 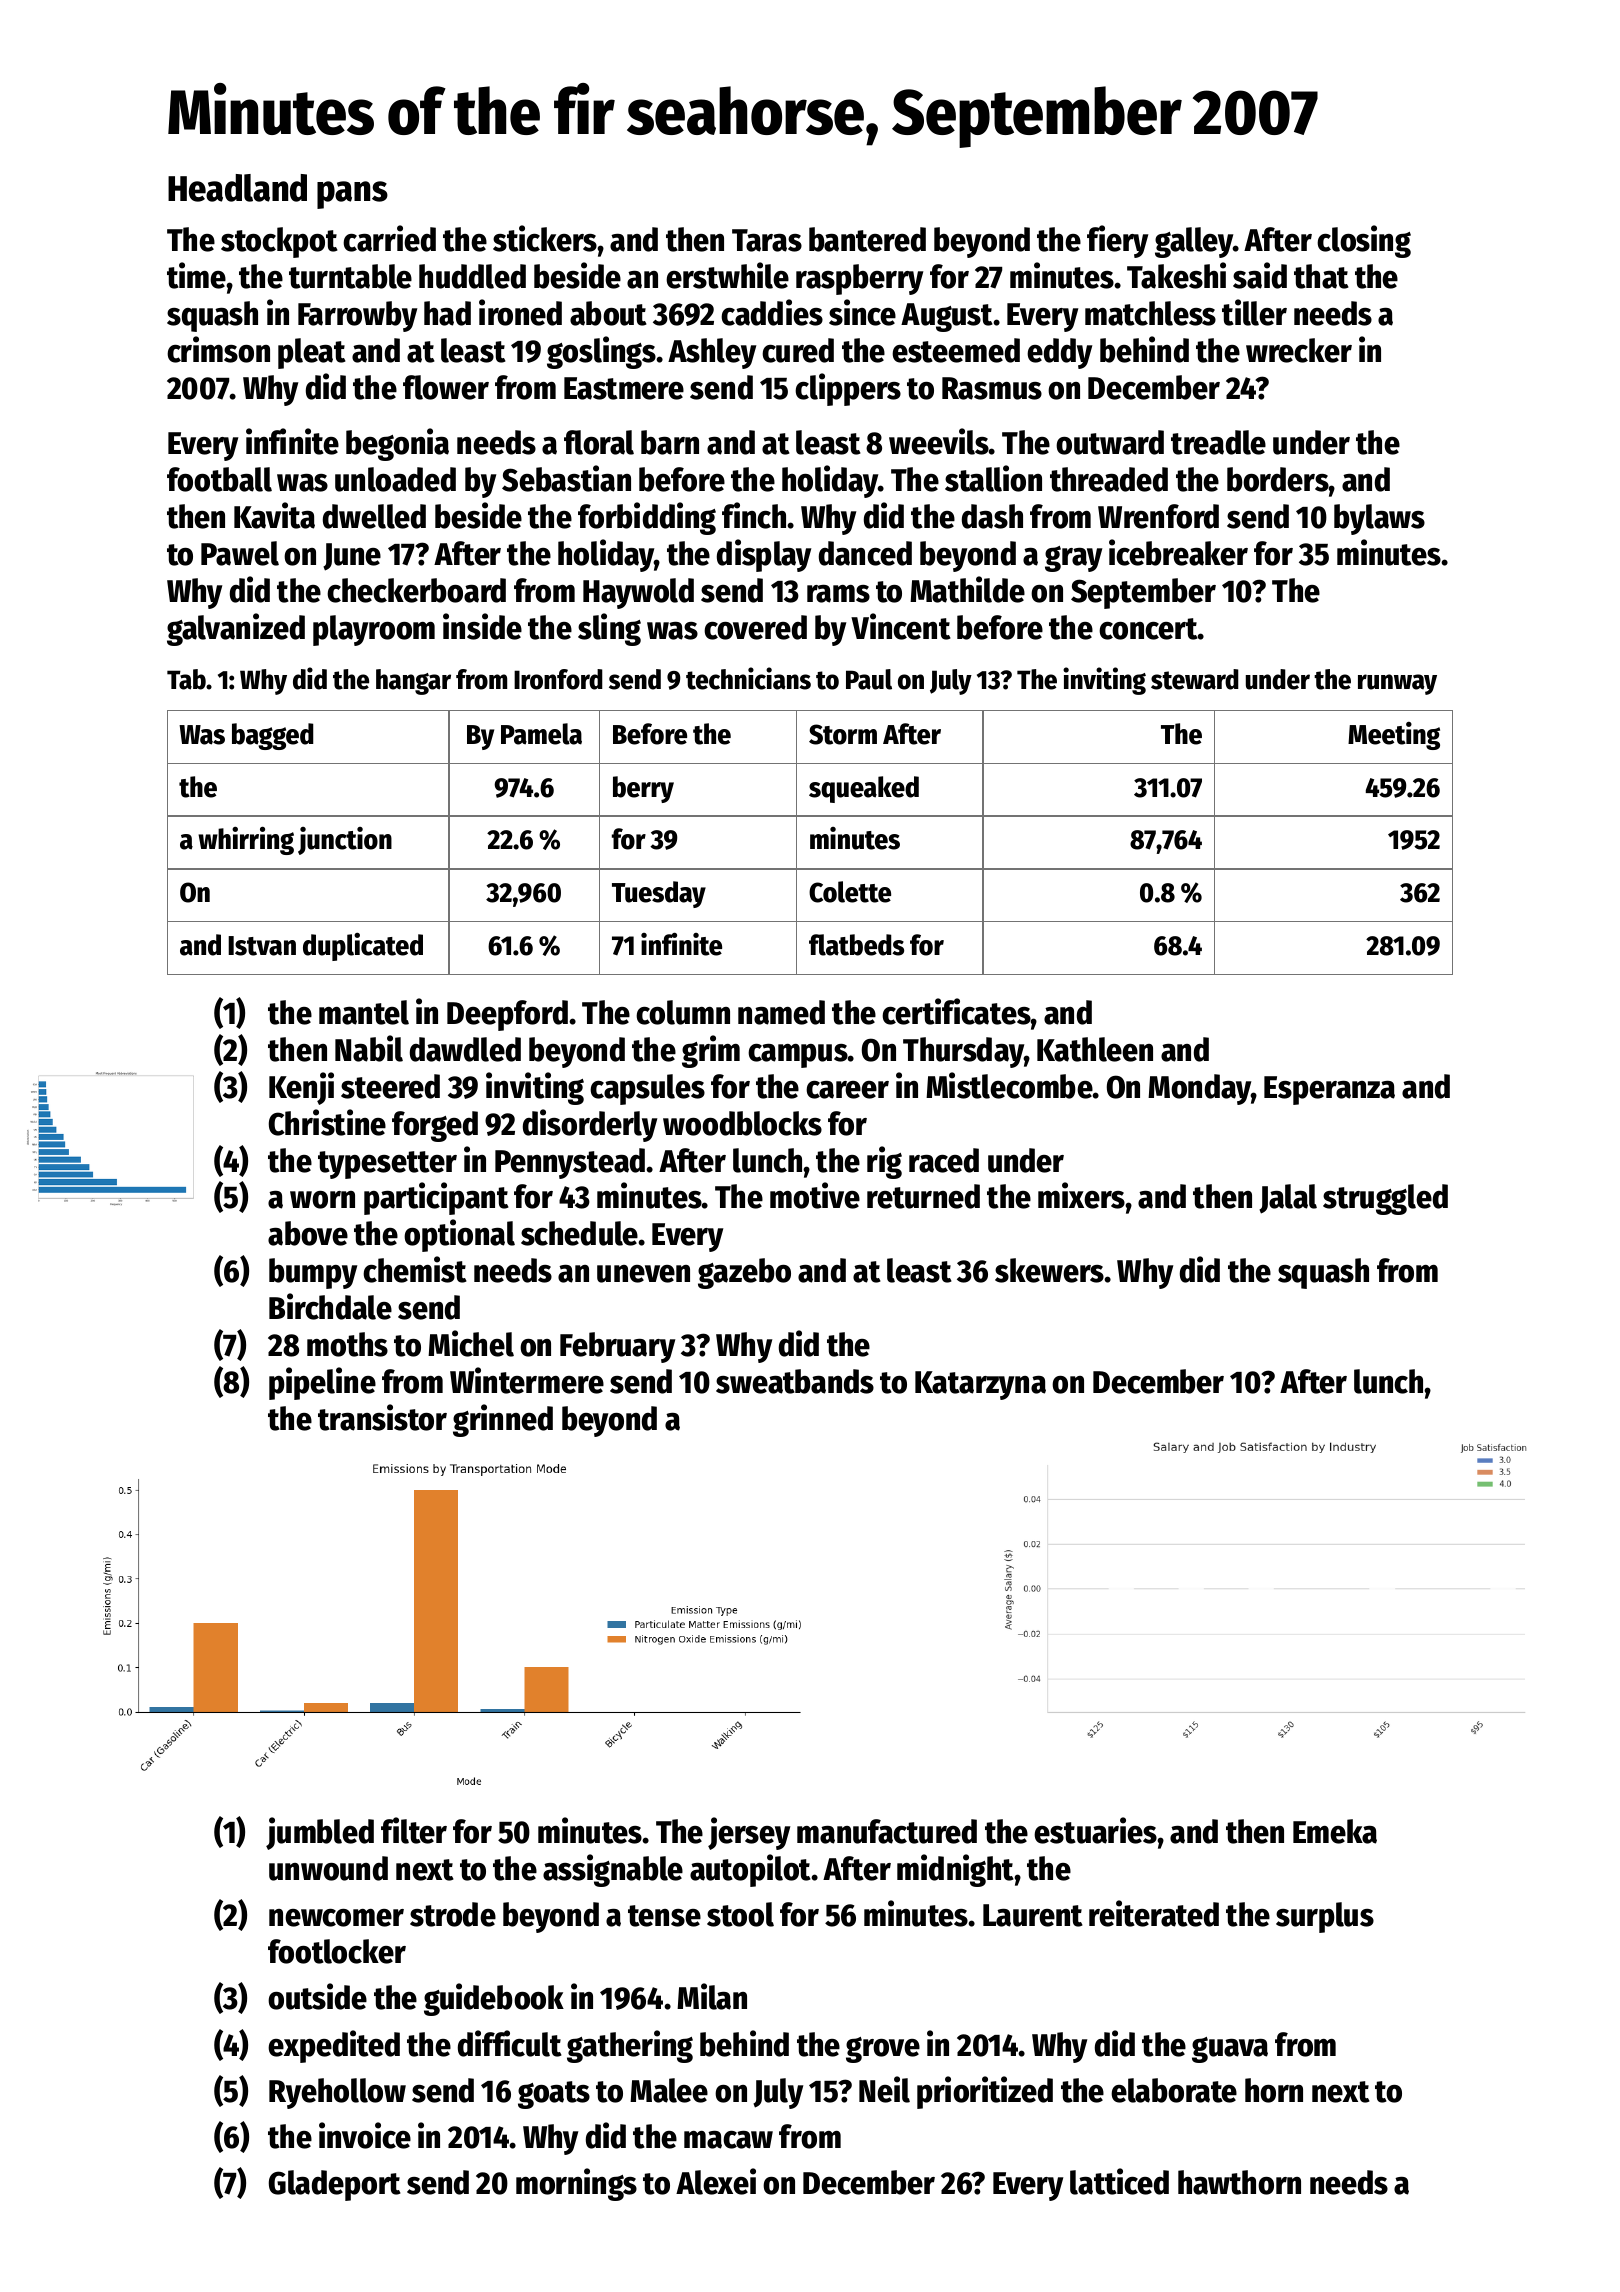 I want to click on mornings, so click(x=576, y=2184).
